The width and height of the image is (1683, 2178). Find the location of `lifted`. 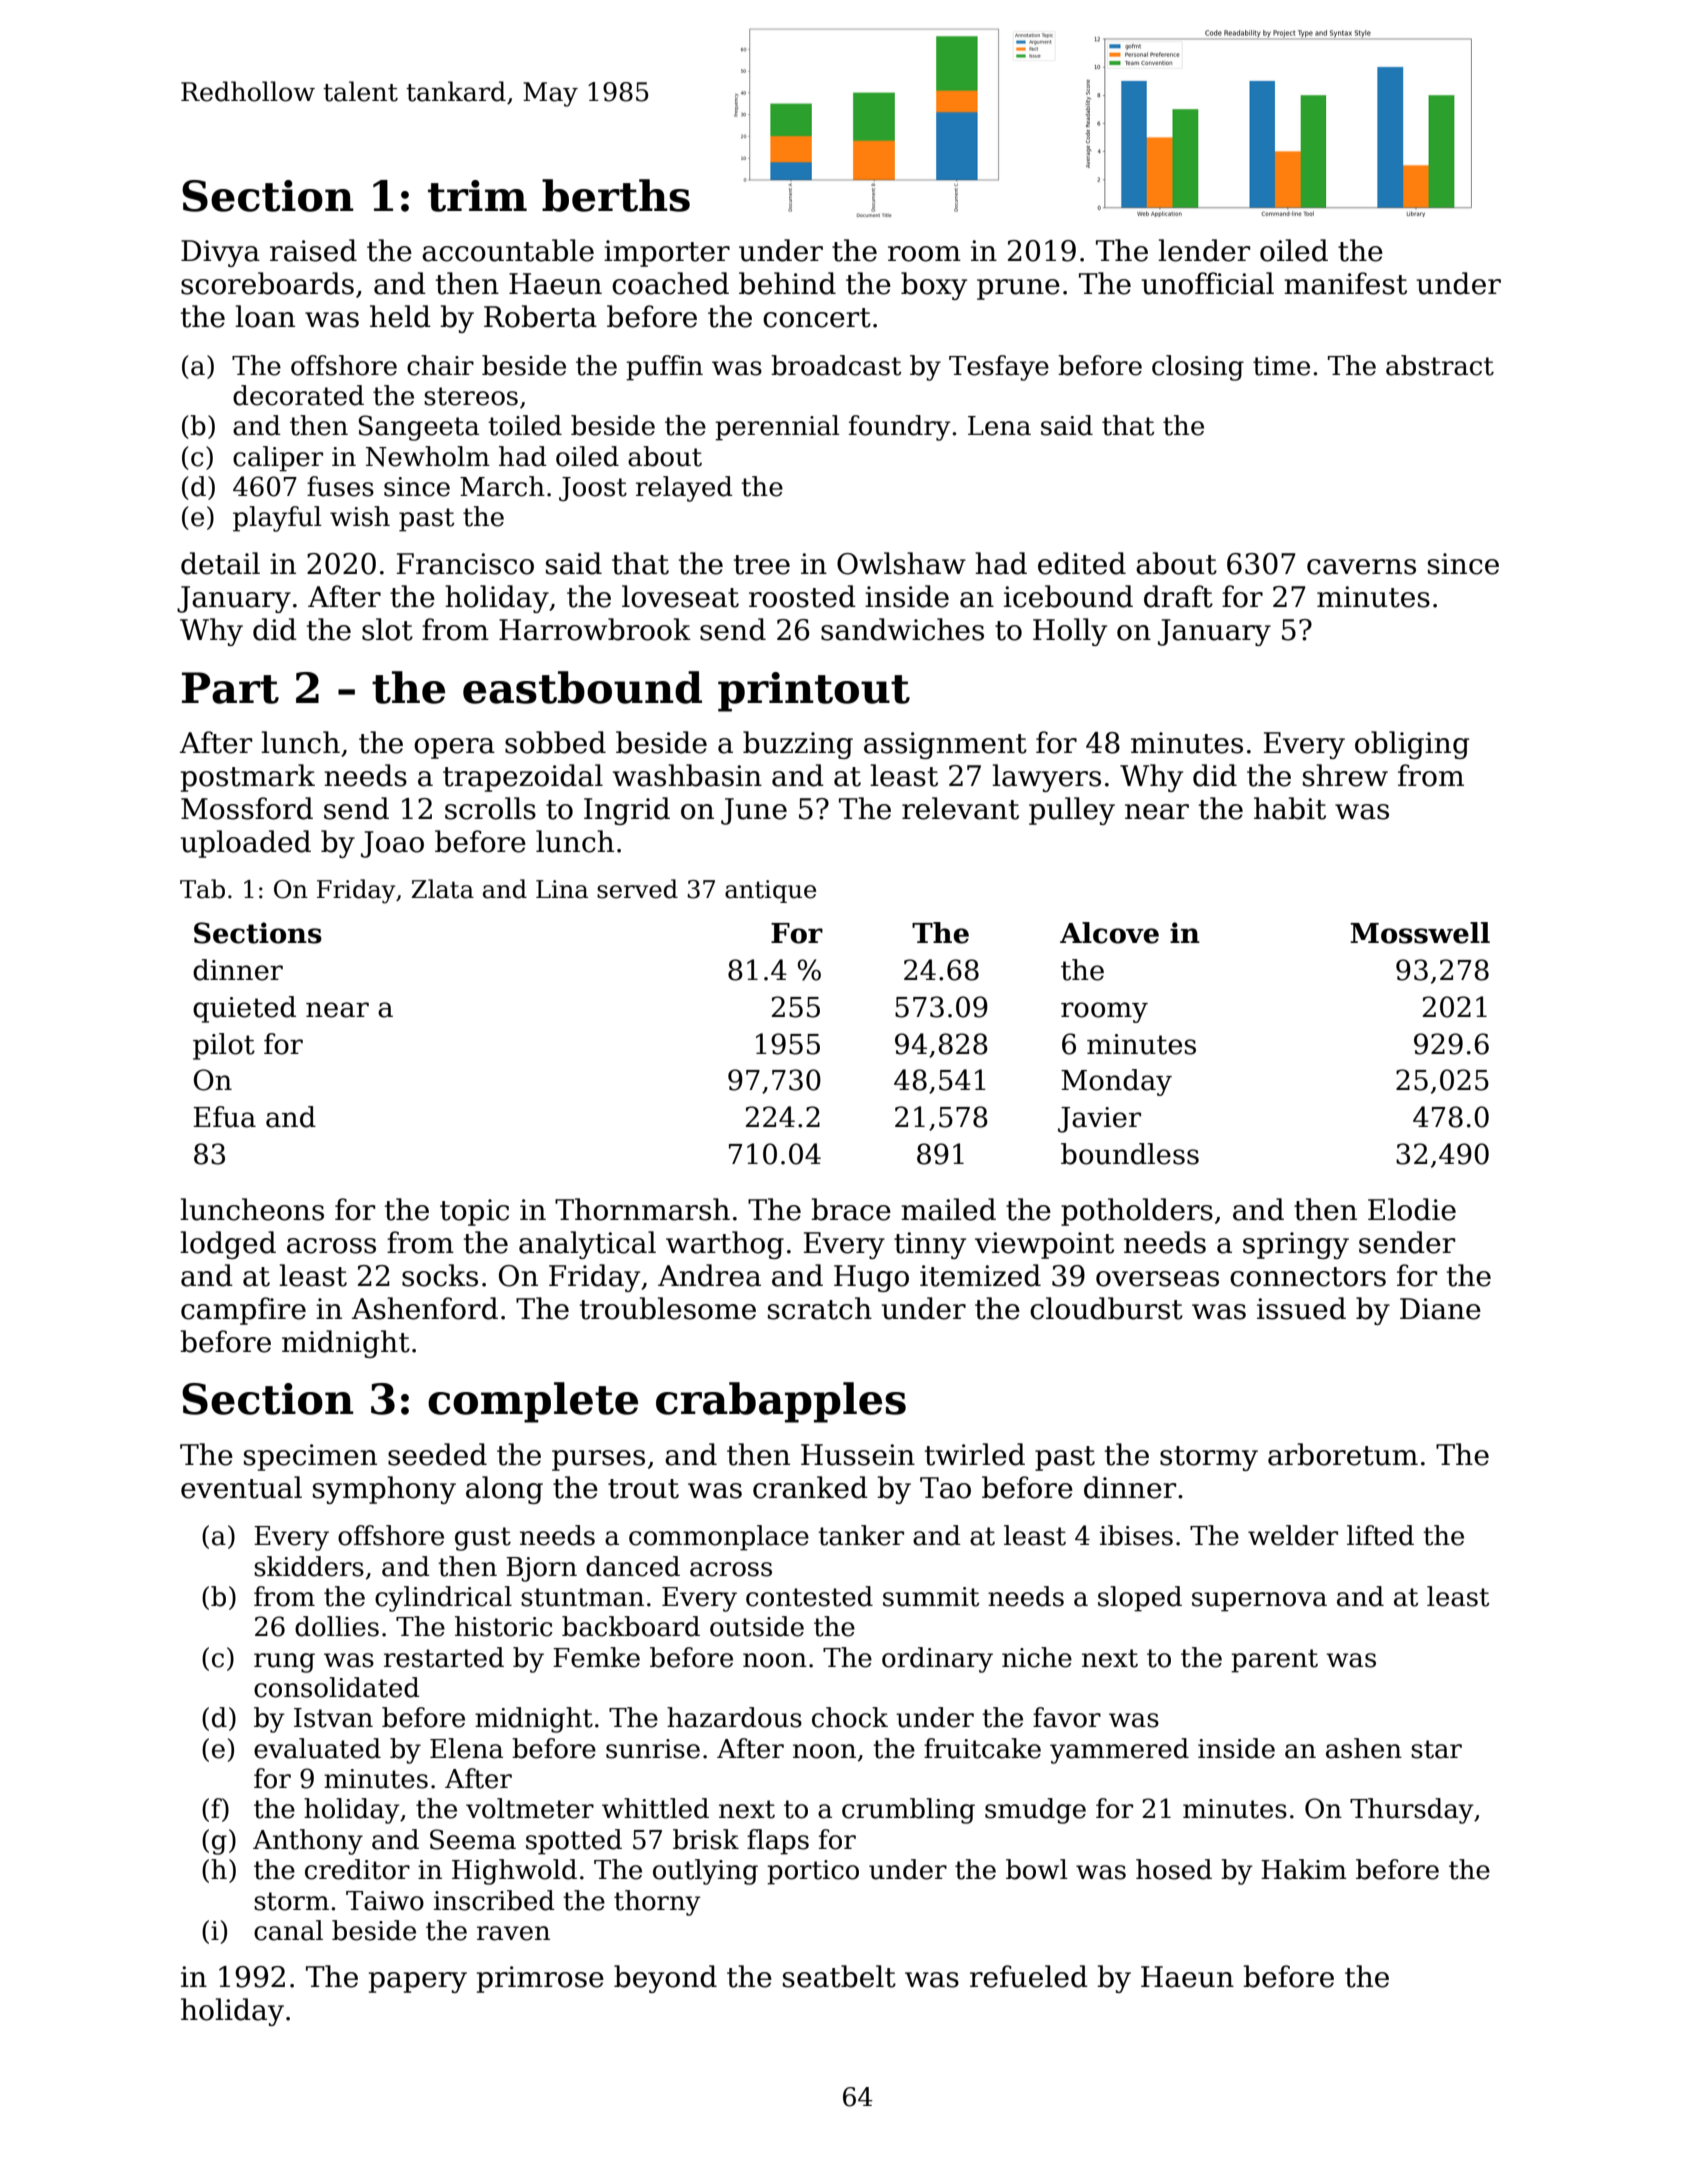

lifted is located at coordinates (1380, 1535).
